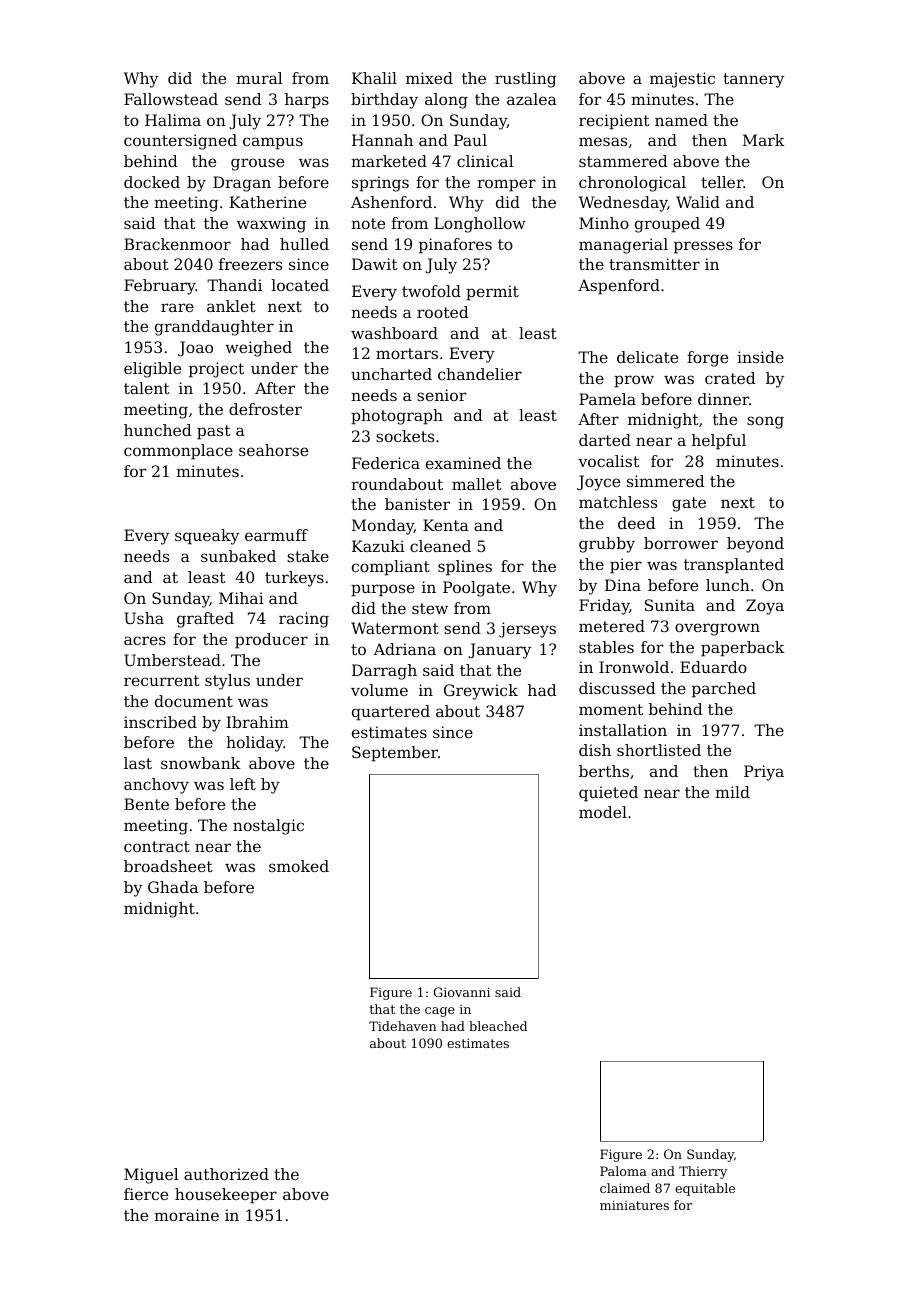 This image has height=1316, width=908. What do you see at coordinates (395, 754) in the image?
I see `September` at bounding box center [395, 754].
